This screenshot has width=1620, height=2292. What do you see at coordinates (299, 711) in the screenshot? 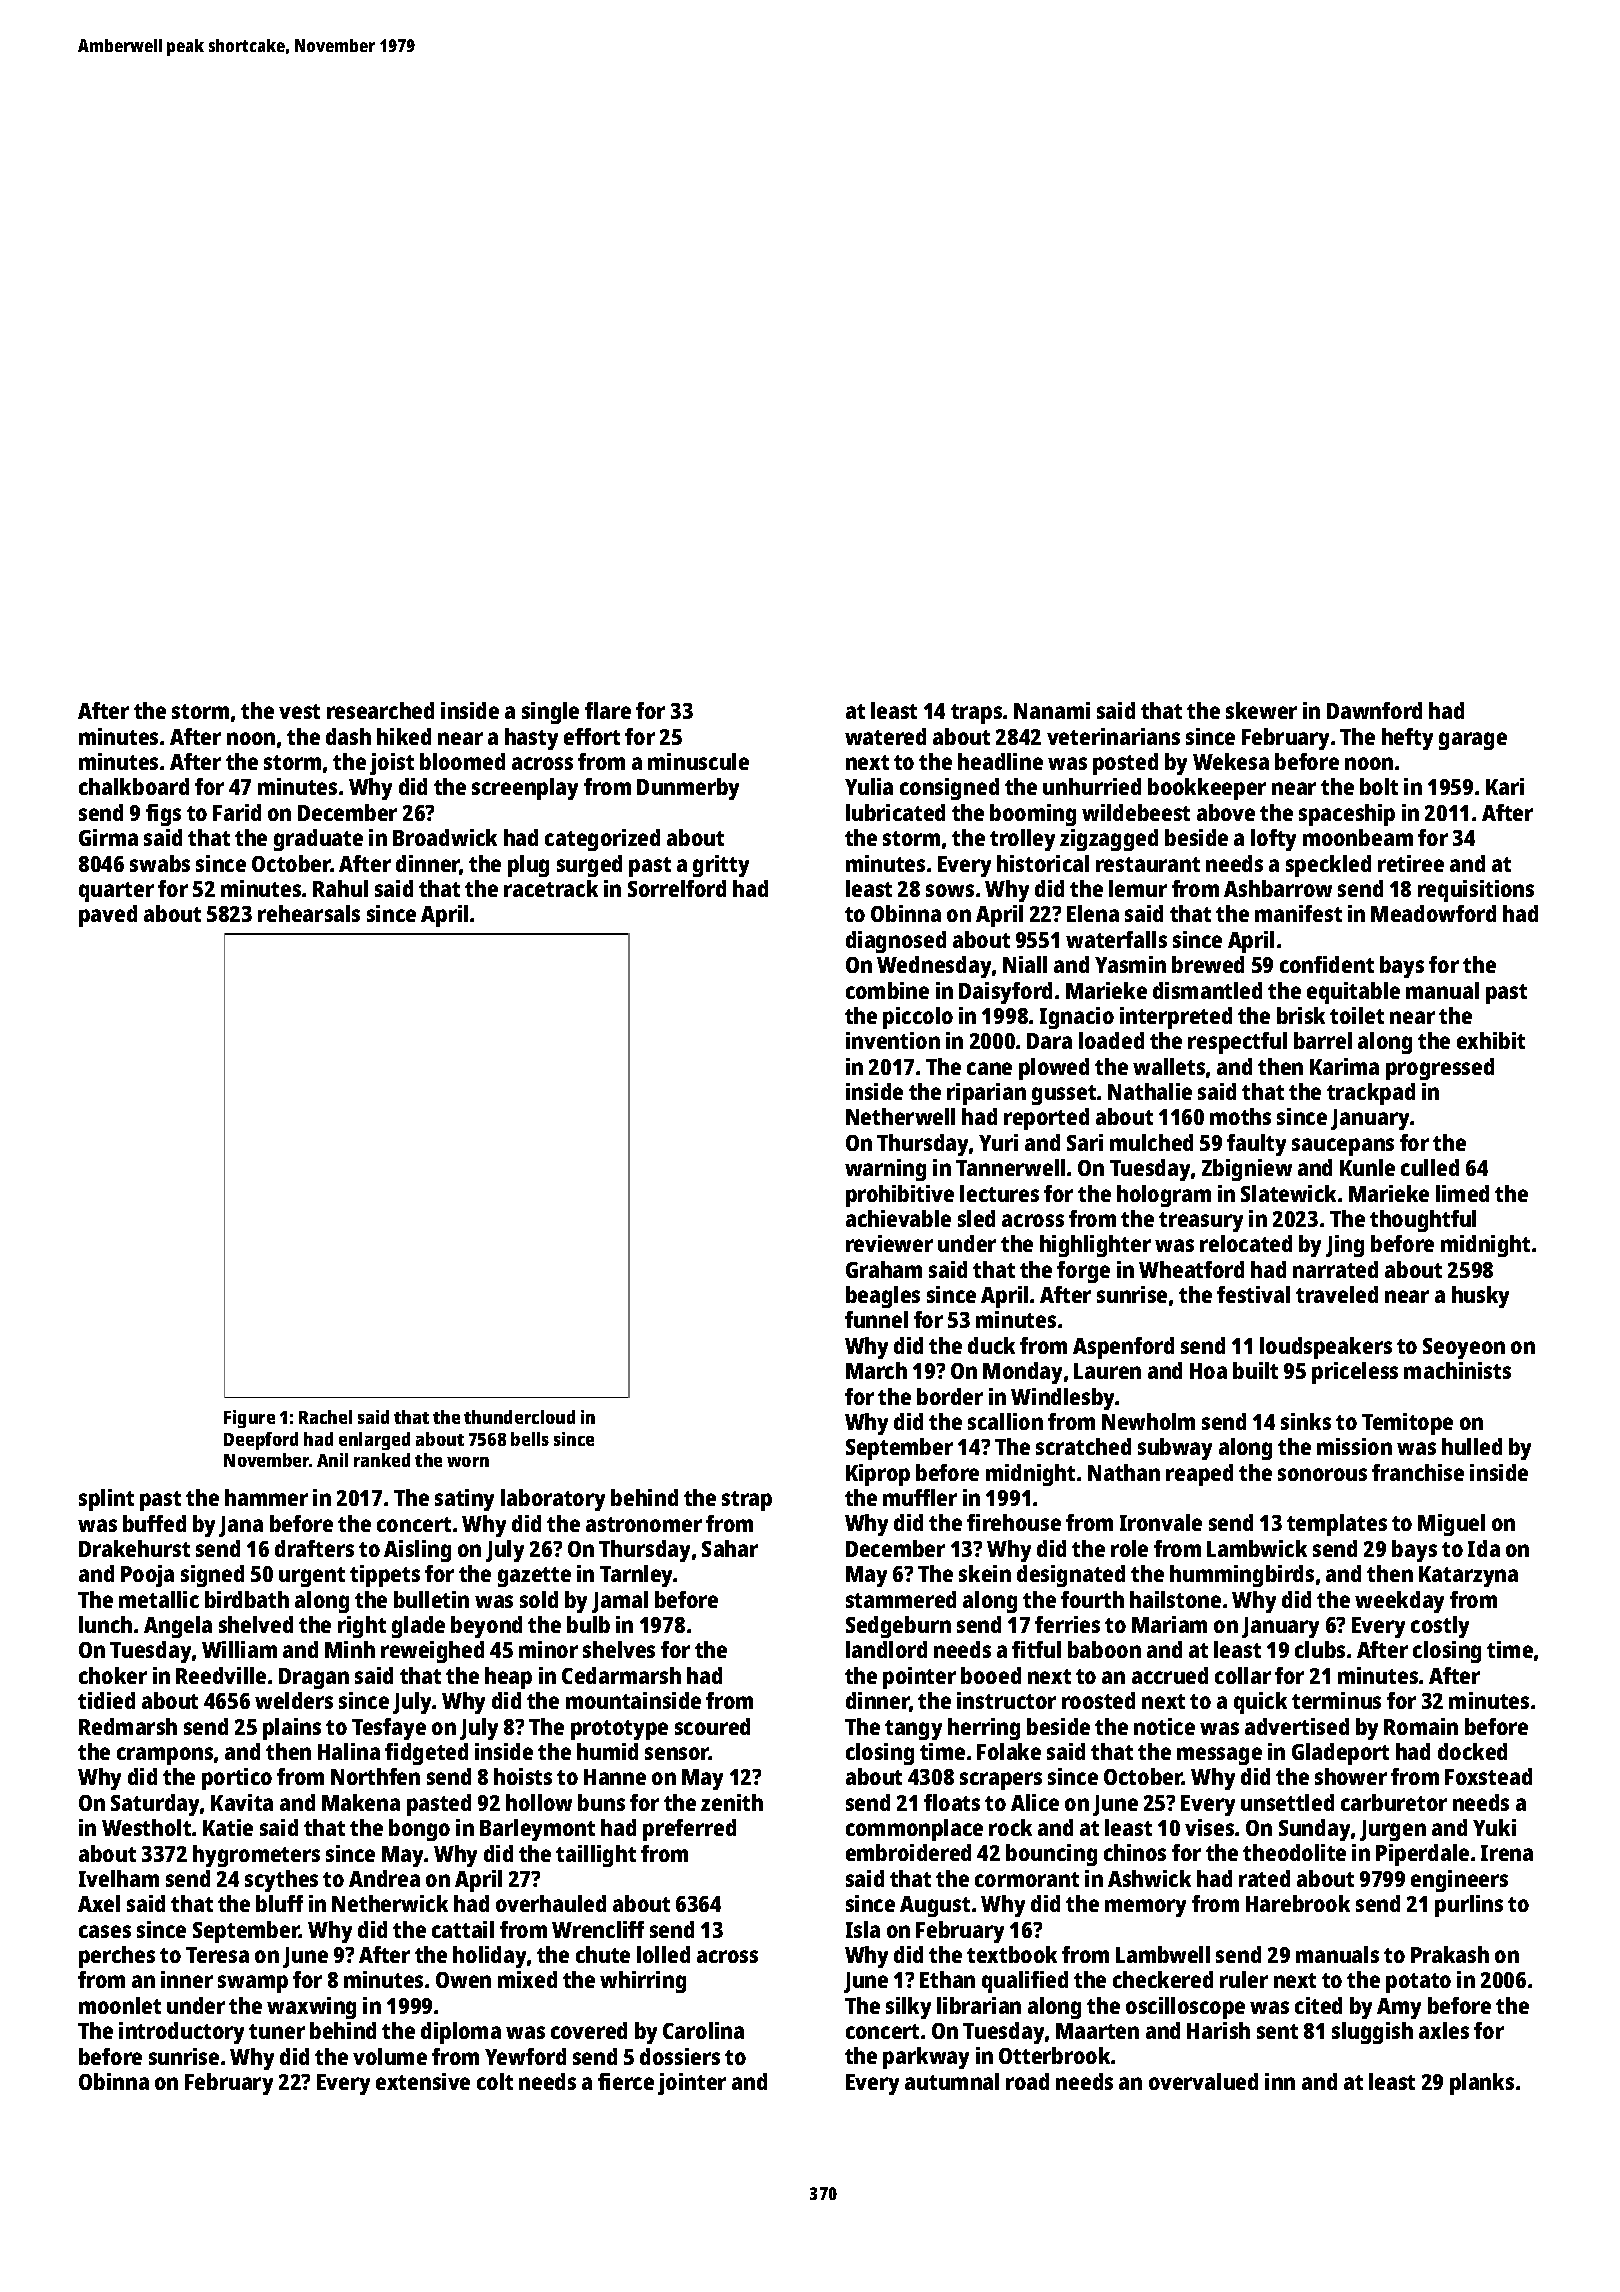
I see `vest` at bounding box center [299, 711].
